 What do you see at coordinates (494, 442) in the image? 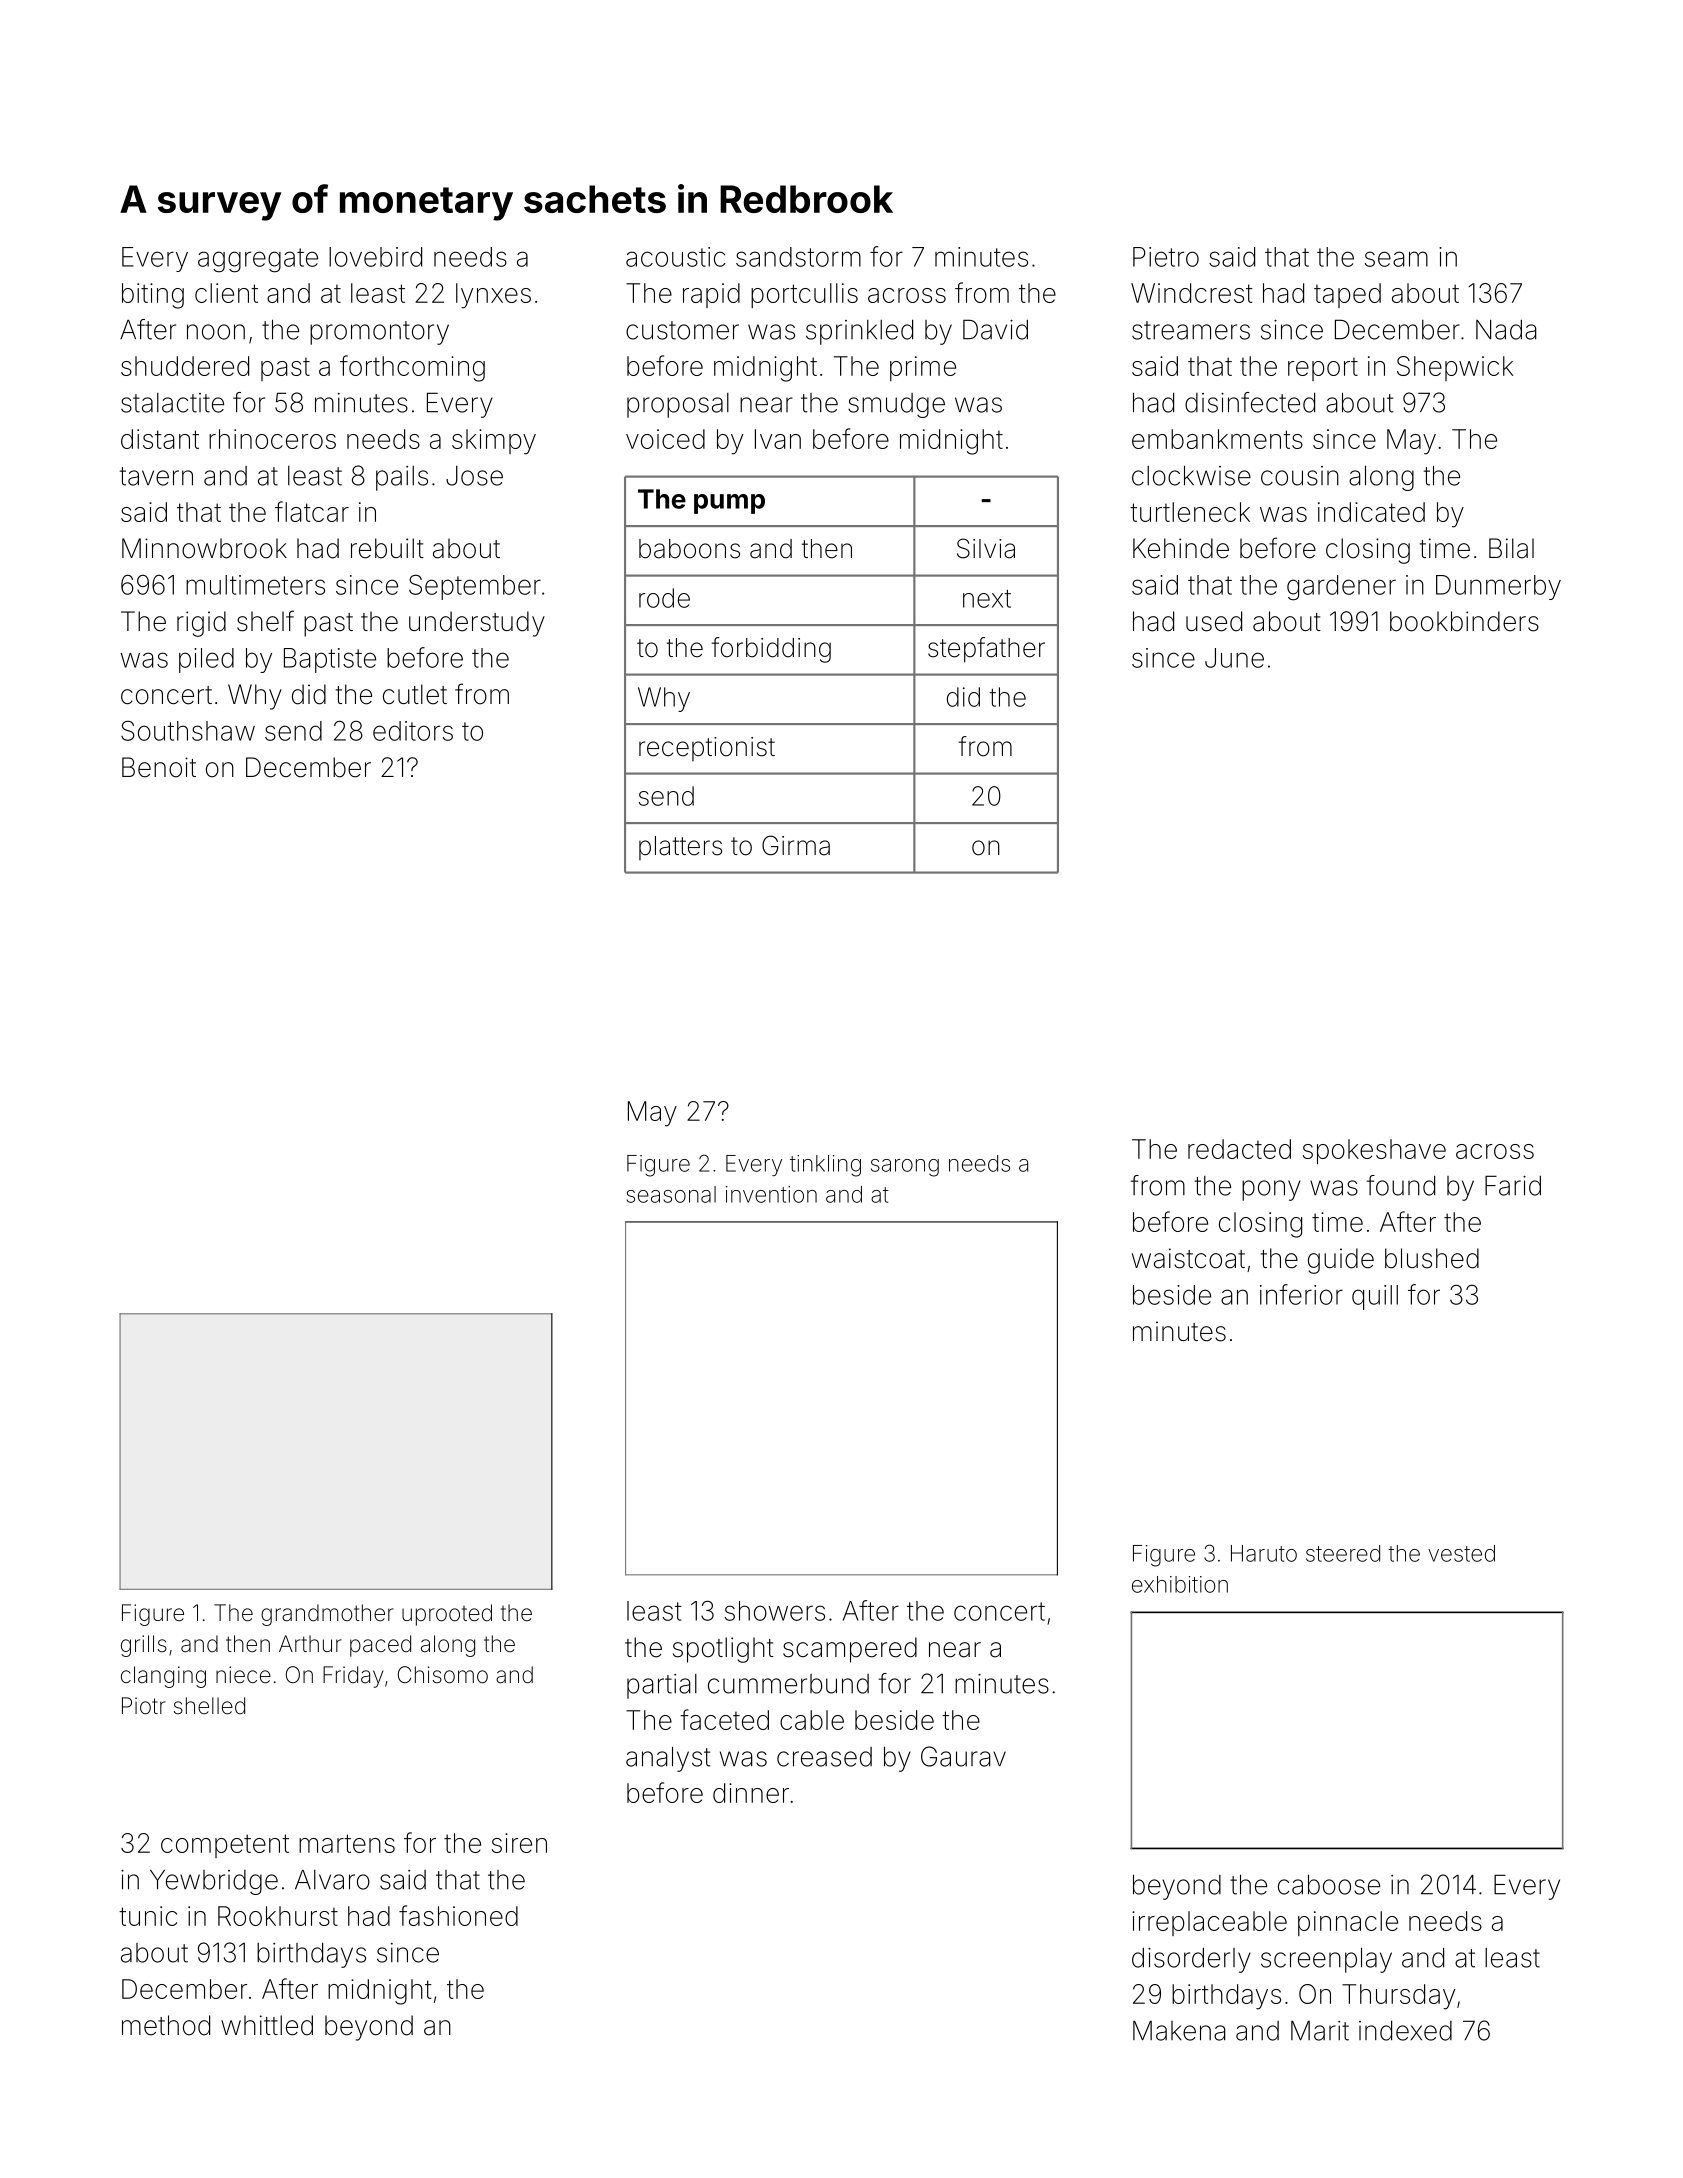
I see `skimpy` at bounding box center [494, 442].
